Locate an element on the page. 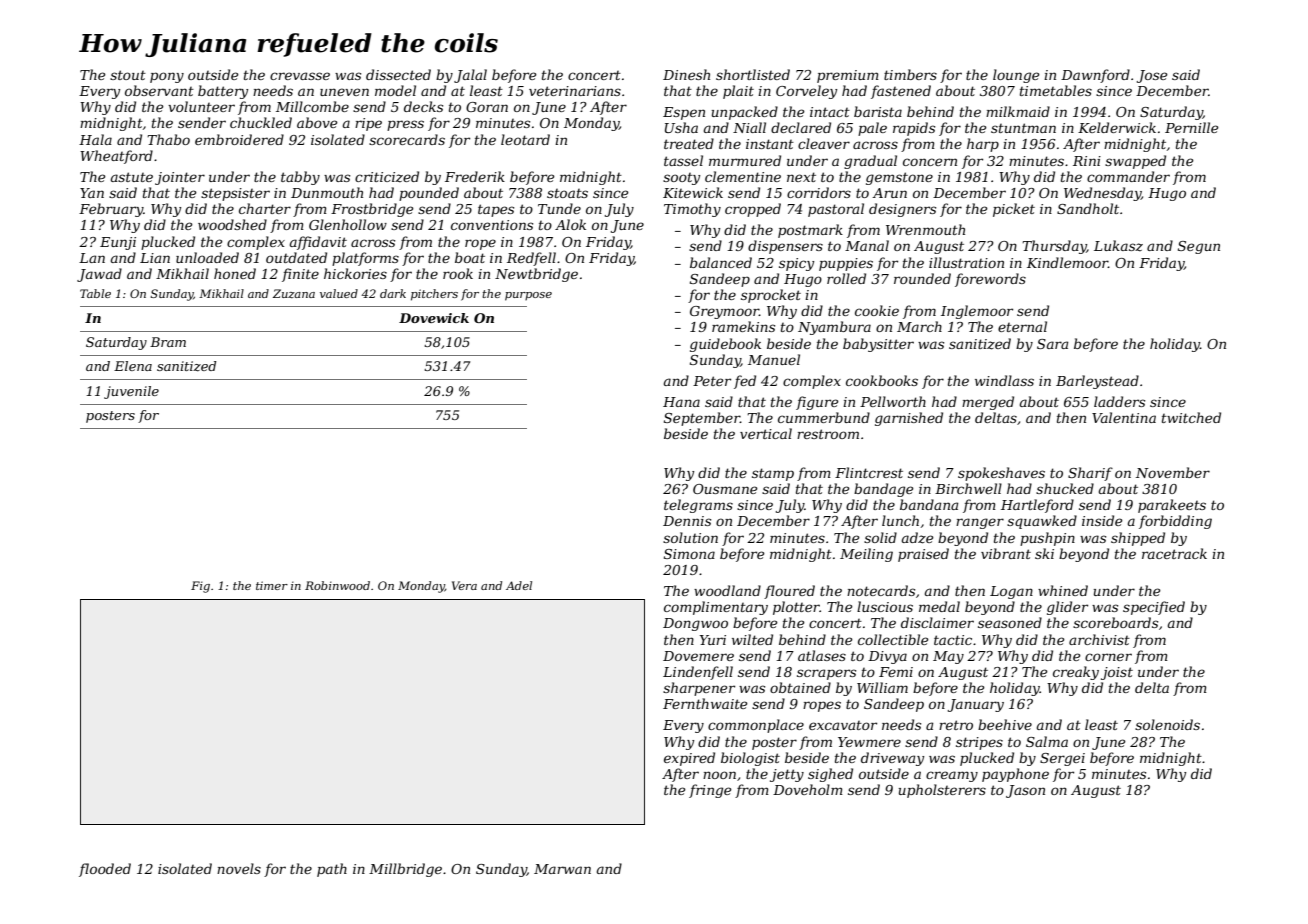 The image size is (1308, 924). Lindenfell is located at coordinates (698, 673).
